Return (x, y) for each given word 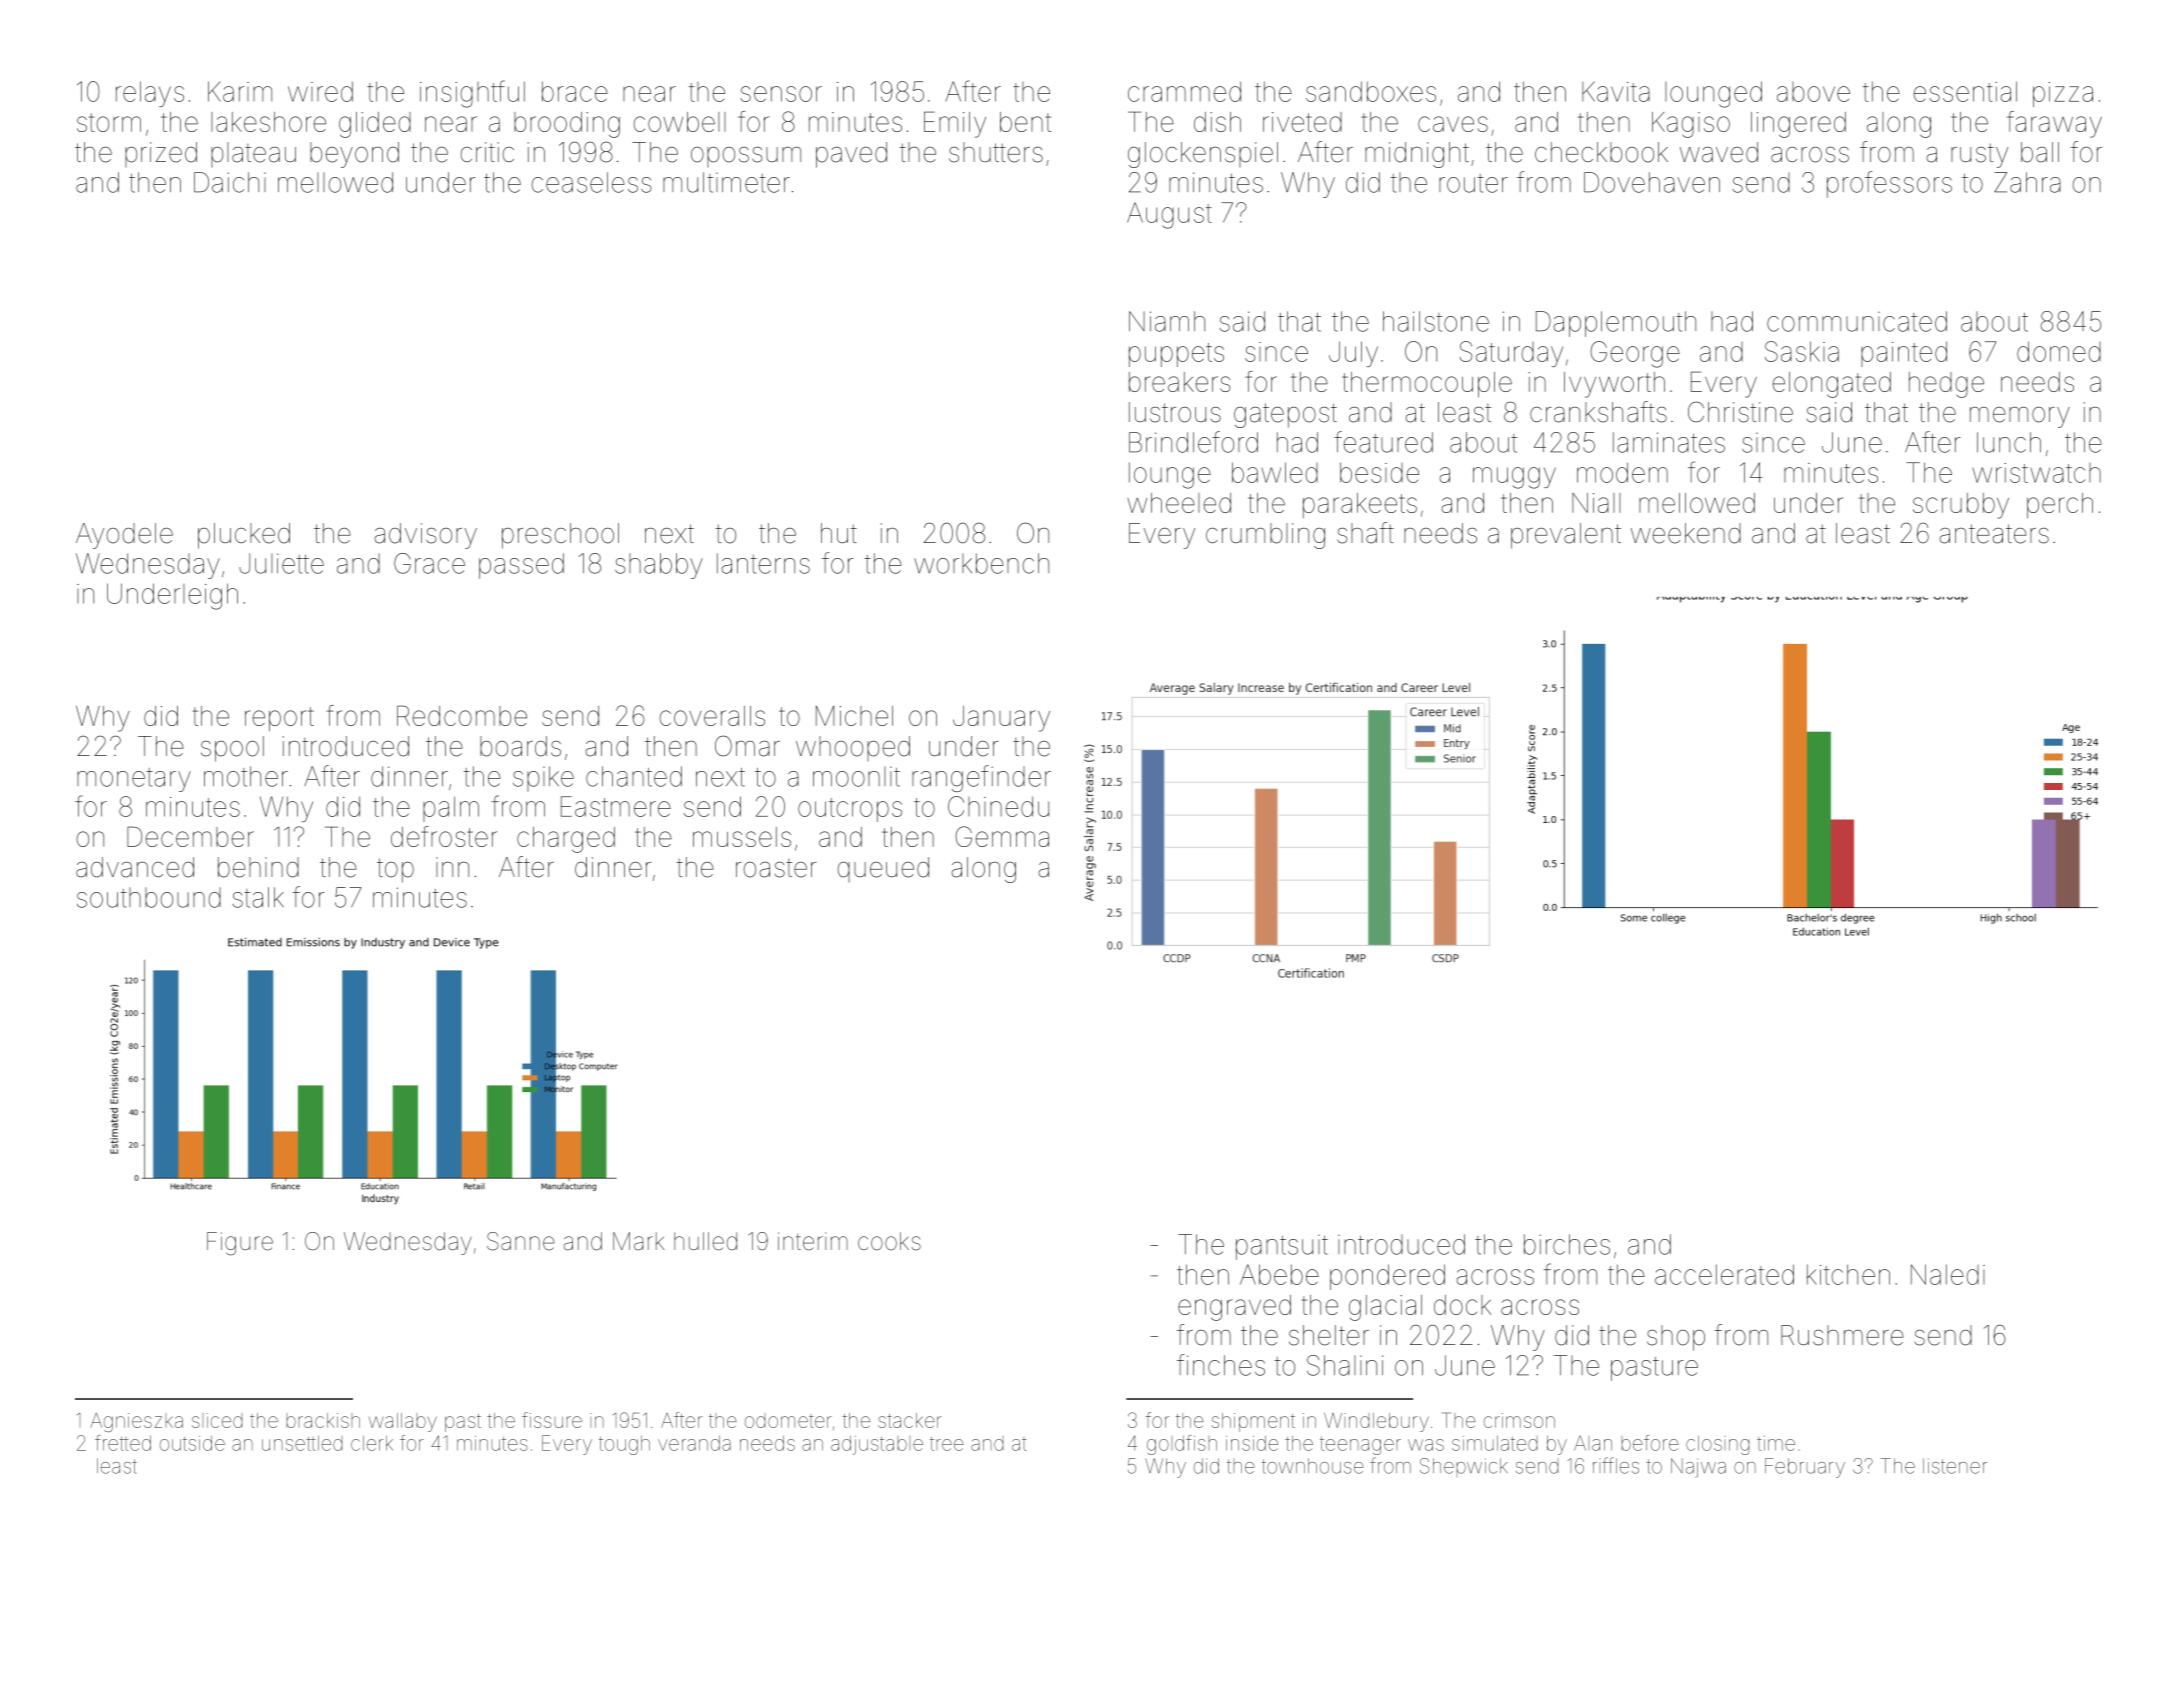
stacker (910, 1420)
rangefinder (981, 778)
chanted (634, 776)
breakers (1179, 382)
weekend (1686, 533)
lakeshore (268, 122)
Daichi (230, 182)
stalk (258, 897)
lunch (2009, 442)
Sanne (521, 1241)
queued (883, 869)
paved (851, 155)
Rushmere (1842, 1335)
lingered (1798, 125)
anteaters (1994, 534)
